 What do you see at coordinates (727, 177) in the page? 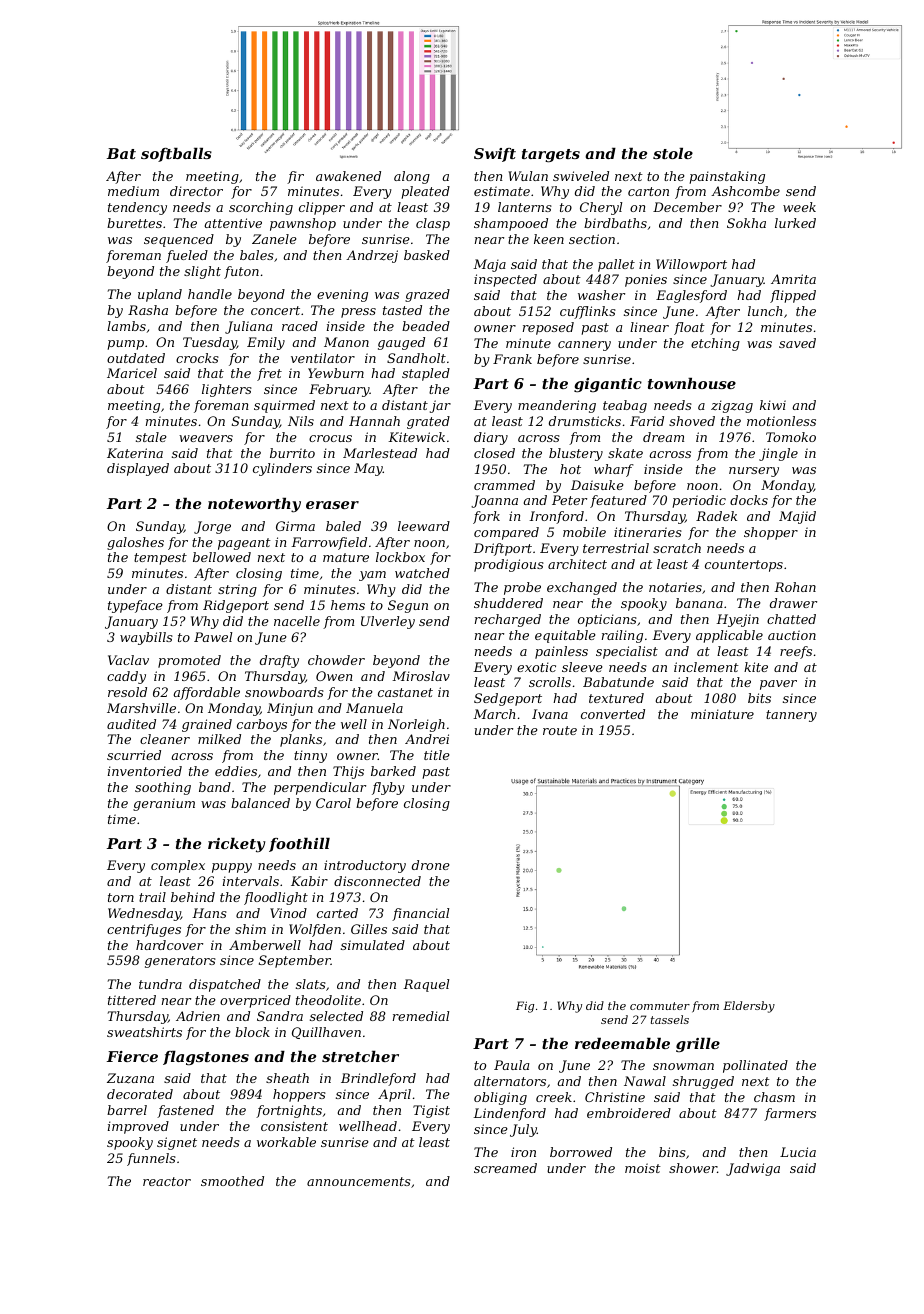
I see `painstaking` at bounding box center [727, 177].
